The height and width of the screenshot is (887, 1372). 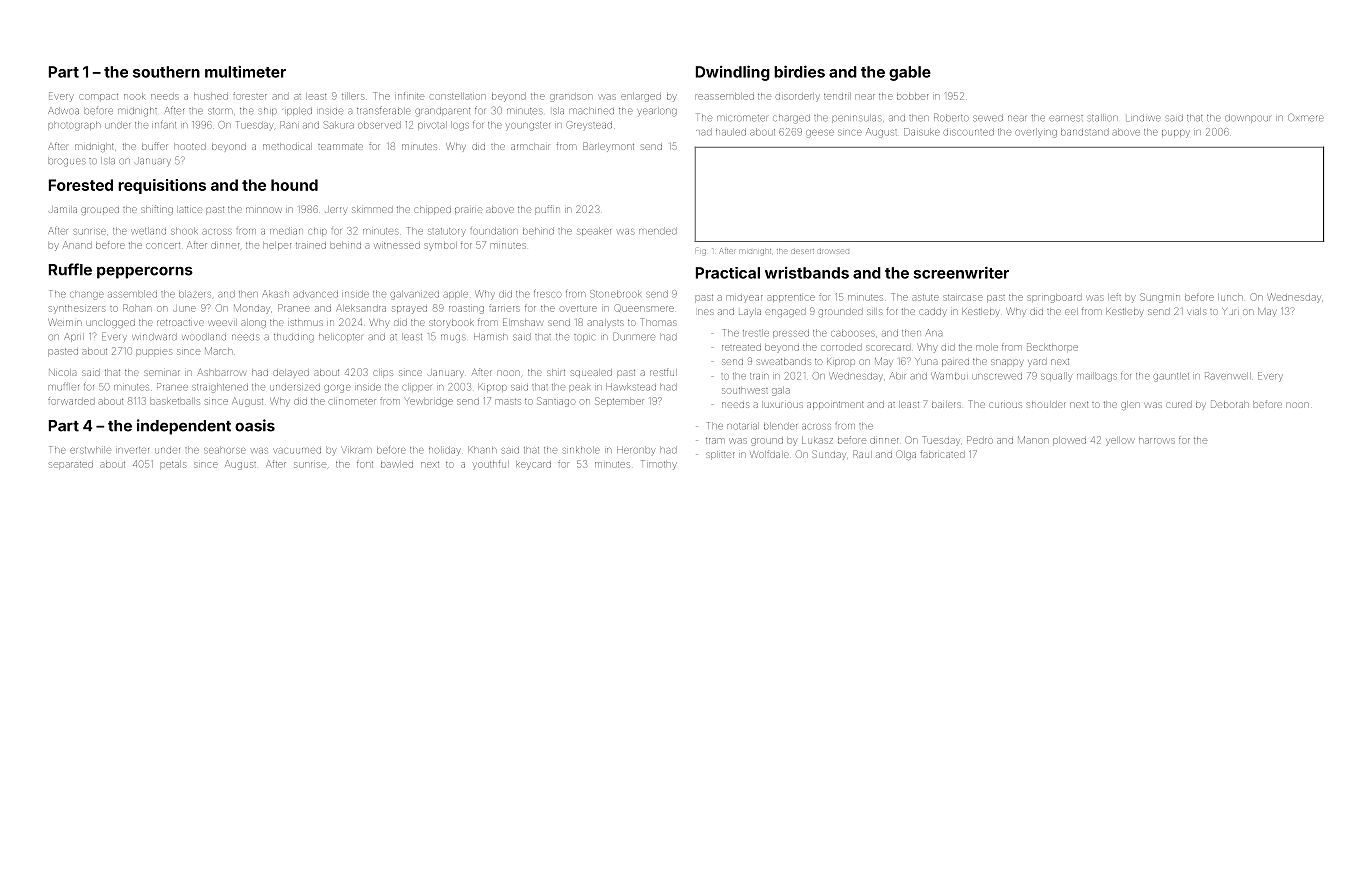 What do you see at coordinates (829, 455) in the screenshot?
I see `Sunday` at bounding box center [829, 455].
